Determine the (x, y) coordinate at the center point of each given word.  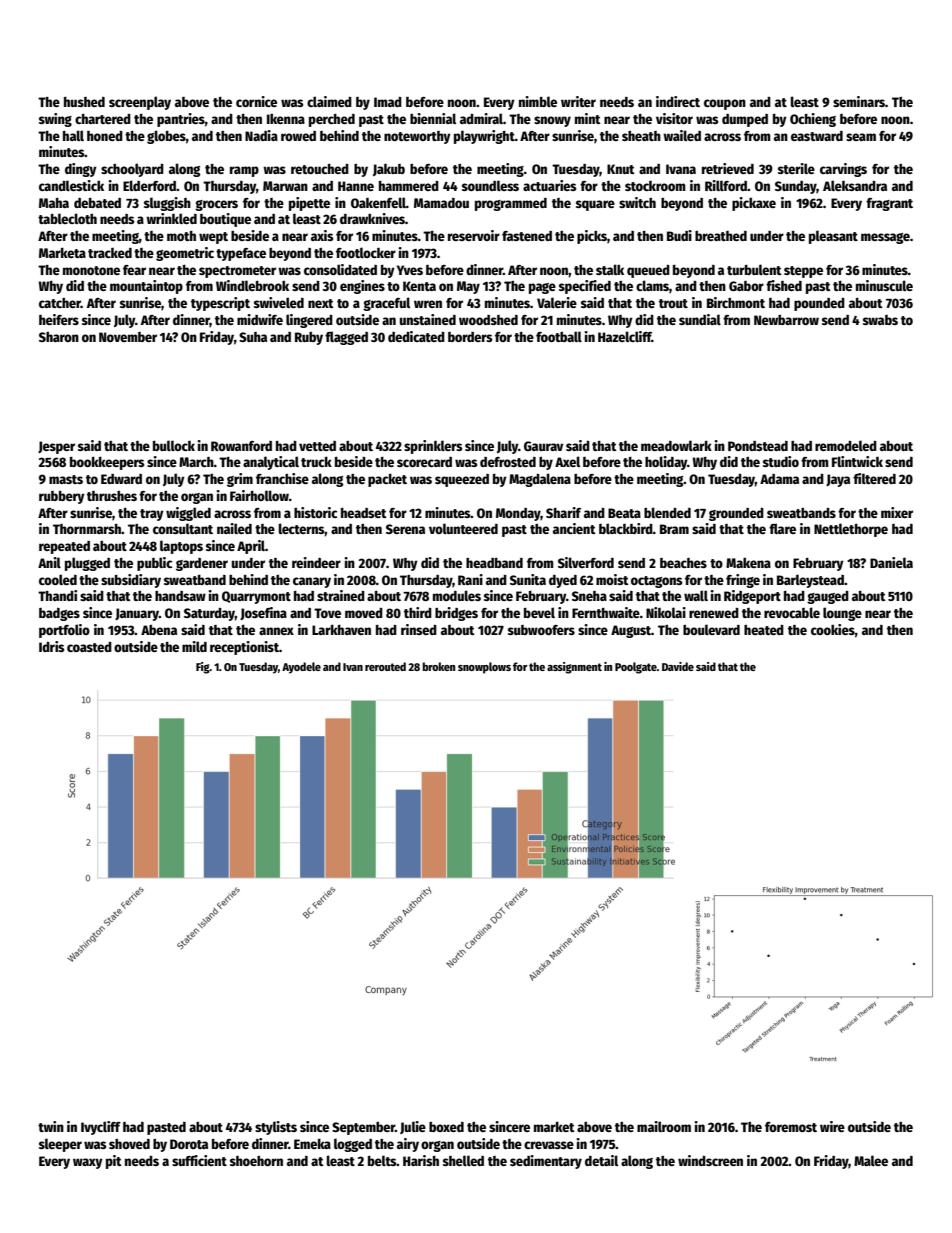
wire (832, 1126)
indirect (678, 101)
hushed (84, 102)
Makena (748, 563)
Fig (203, 668)
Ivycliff (101, 1128)
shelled (463, 1160)
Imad (388, 102)
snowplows (484, 668)
